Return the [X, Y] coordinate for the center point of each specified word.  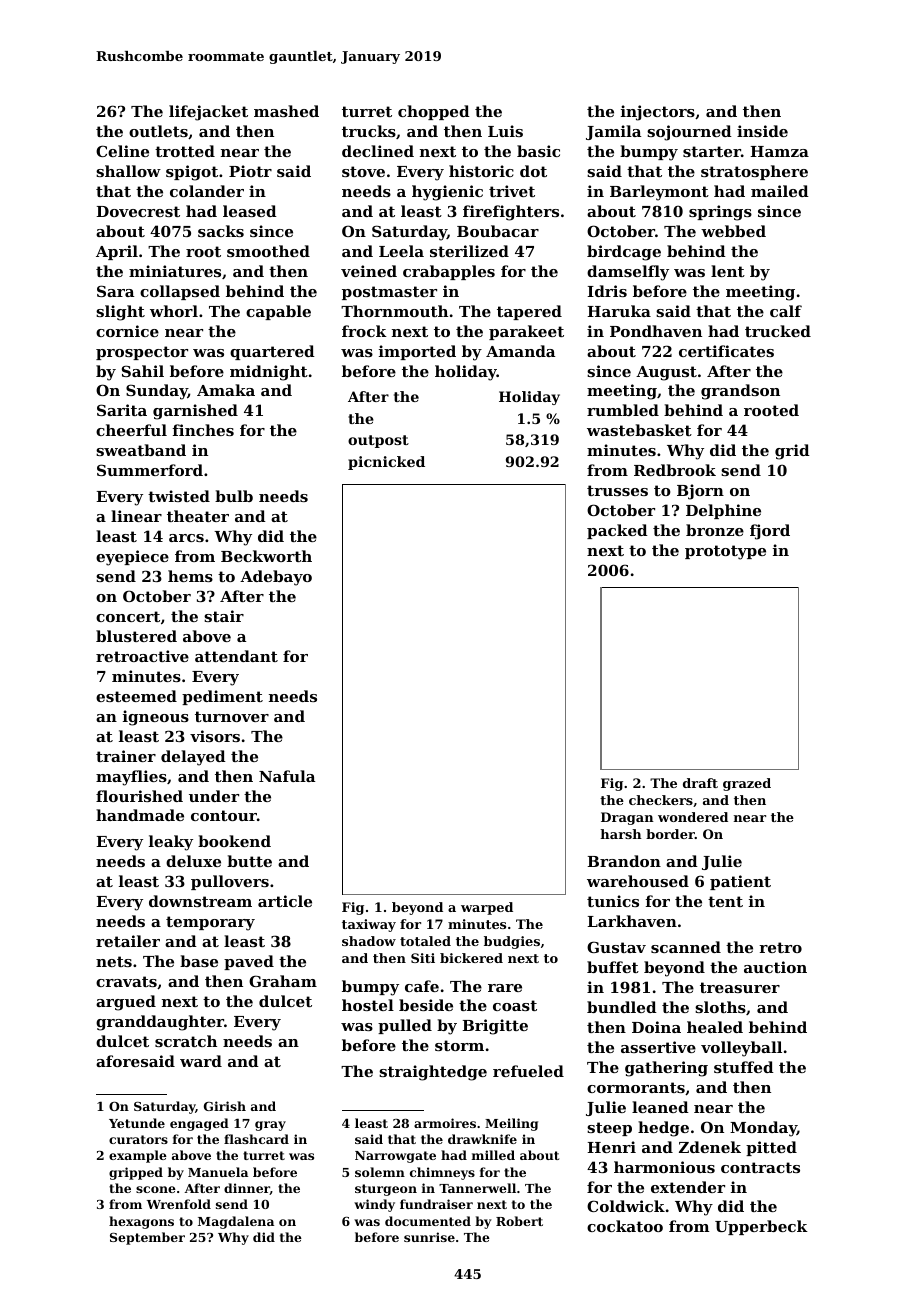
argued [126, 1003]
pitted [771, 1148]
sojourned [689, 133]
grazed [747, 784]
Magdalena [236, 1222]
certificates [726, 351]
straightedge [433, 1073]
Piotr [250, 171]
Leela [401, 251]
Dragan [627, 818]
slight [120, 313]
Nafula [287, 776]
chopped [434, 112]
